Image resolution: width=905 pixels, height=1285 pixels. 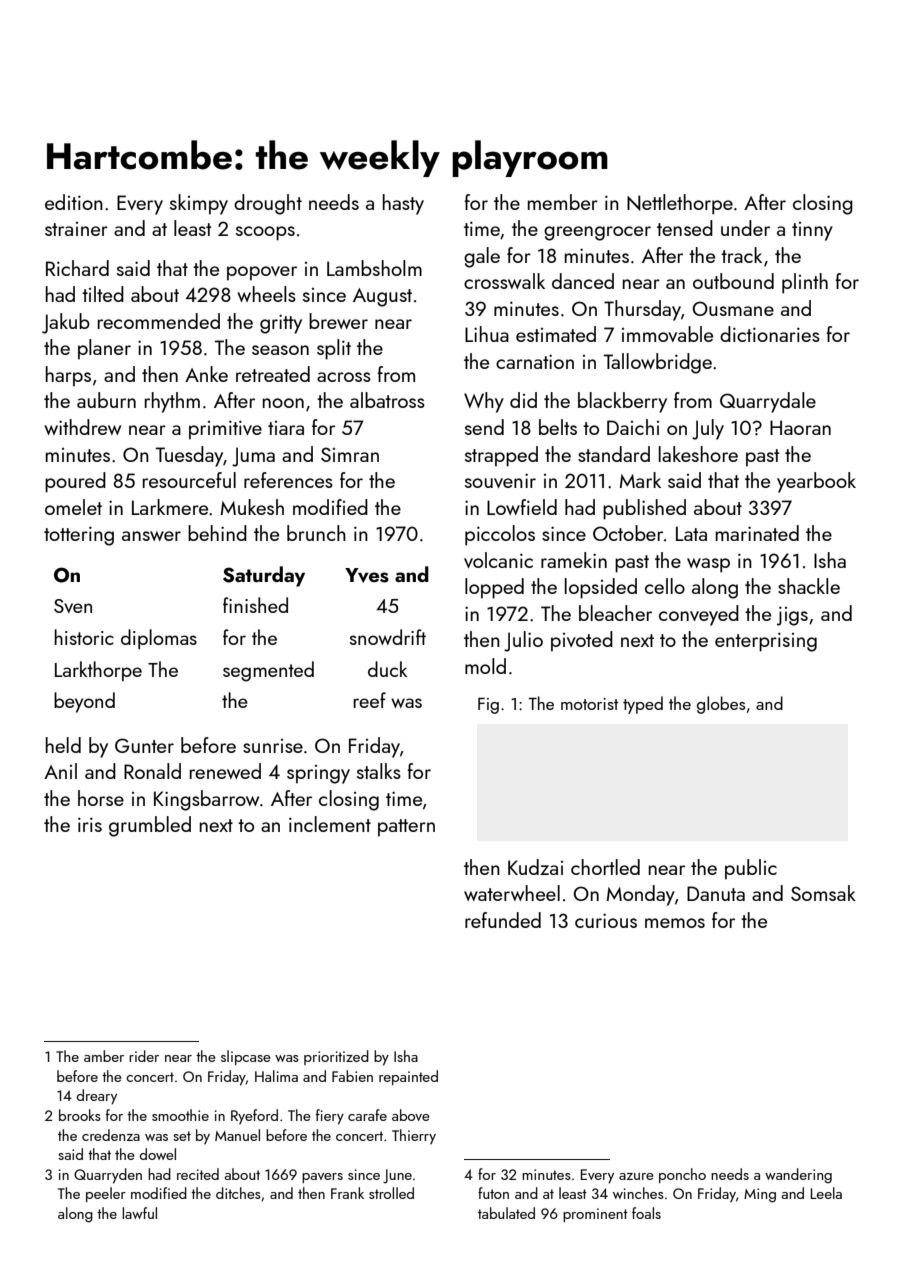 What do you see at coordinates (262, 273) in the screenshot?
I see `popover` at bounding box center [262, 273].
